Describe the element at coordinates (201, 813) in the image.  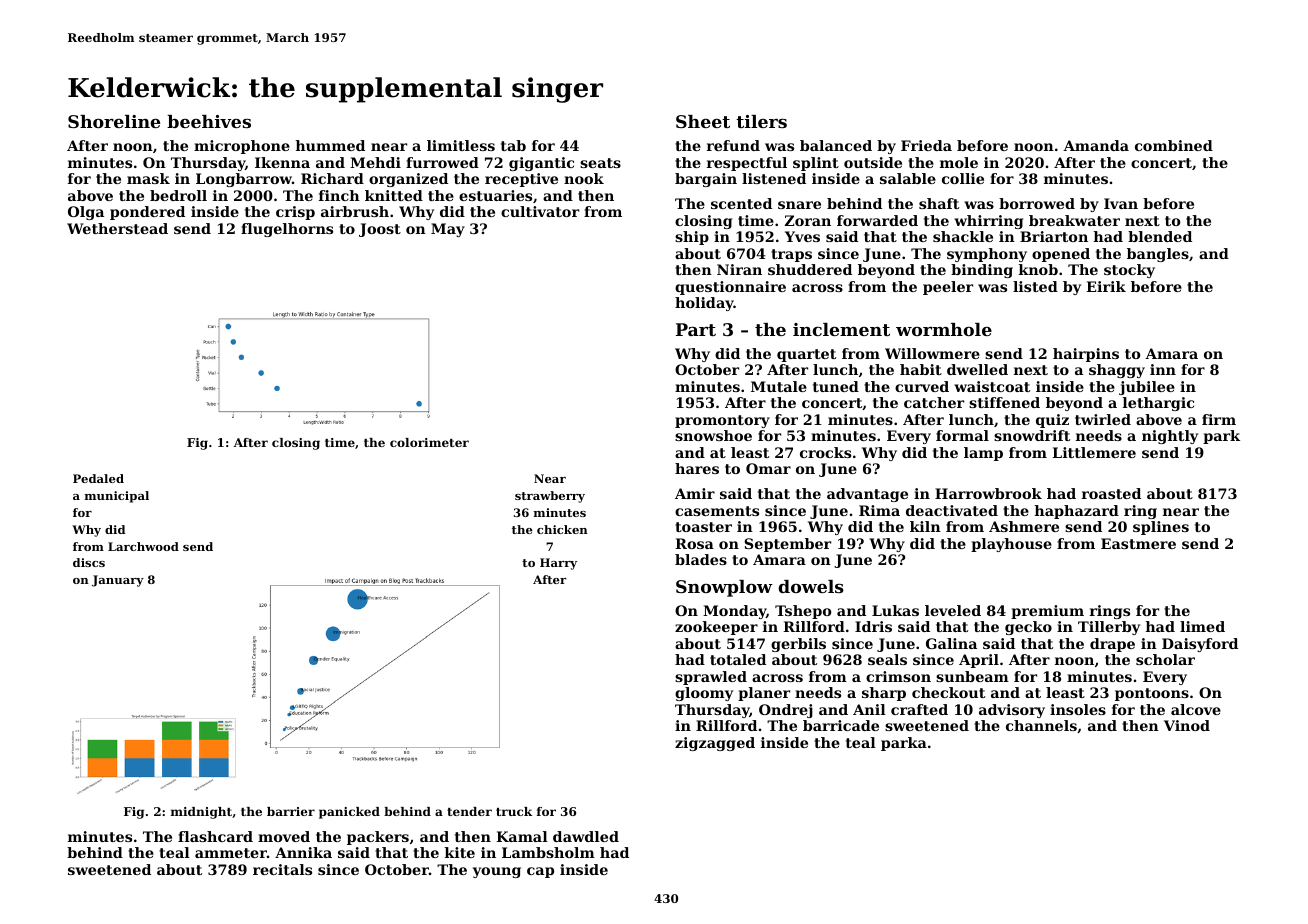
I see `midnight` at that location.
